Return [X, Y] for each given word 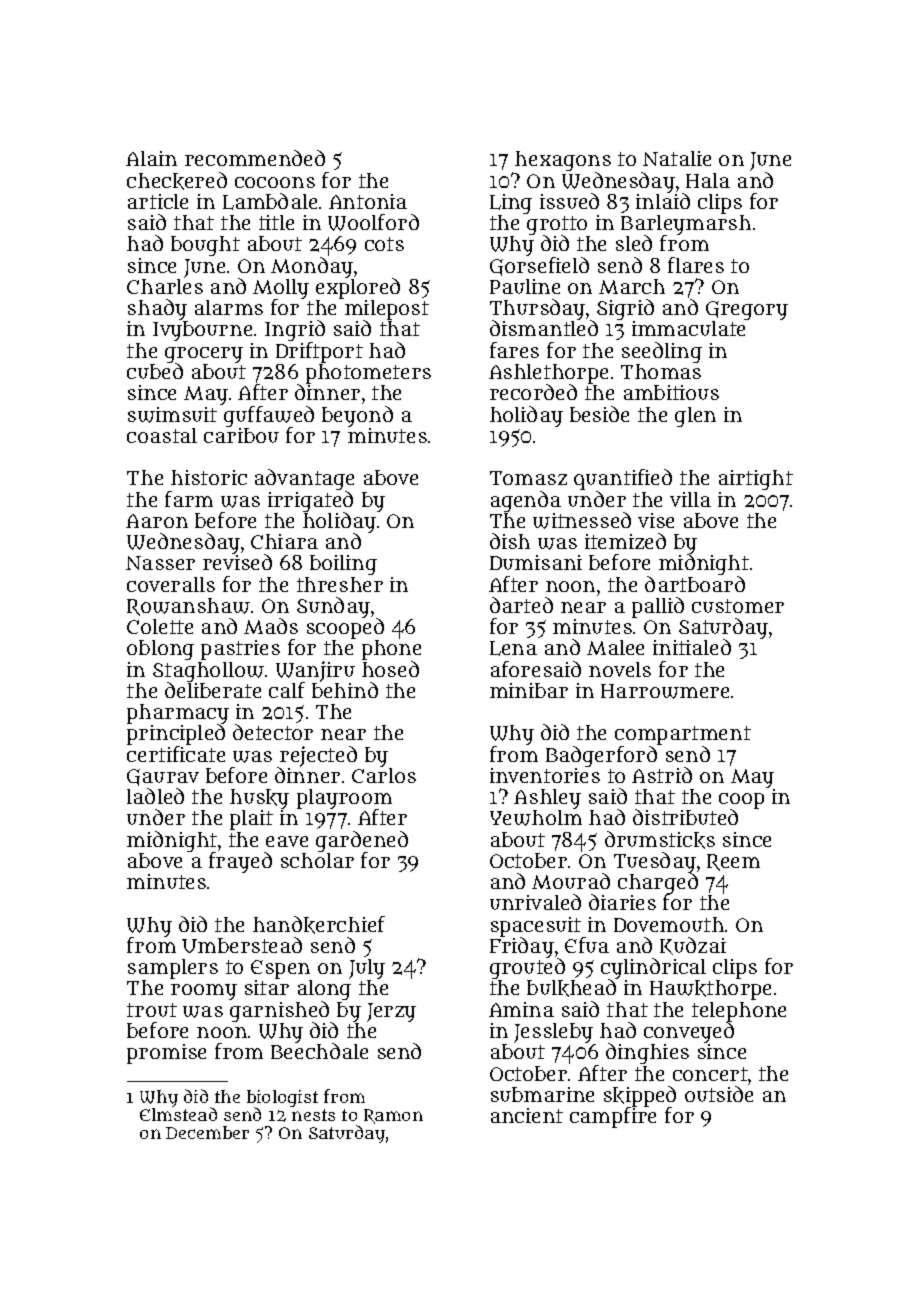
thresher [340, 584]
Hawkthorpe [710, 990]
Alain [151, 158]
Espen [280, 969]
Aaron [157, 521]
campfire [613, 1117]
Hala [708, 180]
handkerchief [319, 925]
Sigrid [625, 309]
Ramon [393, 1116]
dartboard [695, 584]
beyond [357, 416]
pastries [240, 650]
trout [152, 1010]
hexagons [563, 161]
